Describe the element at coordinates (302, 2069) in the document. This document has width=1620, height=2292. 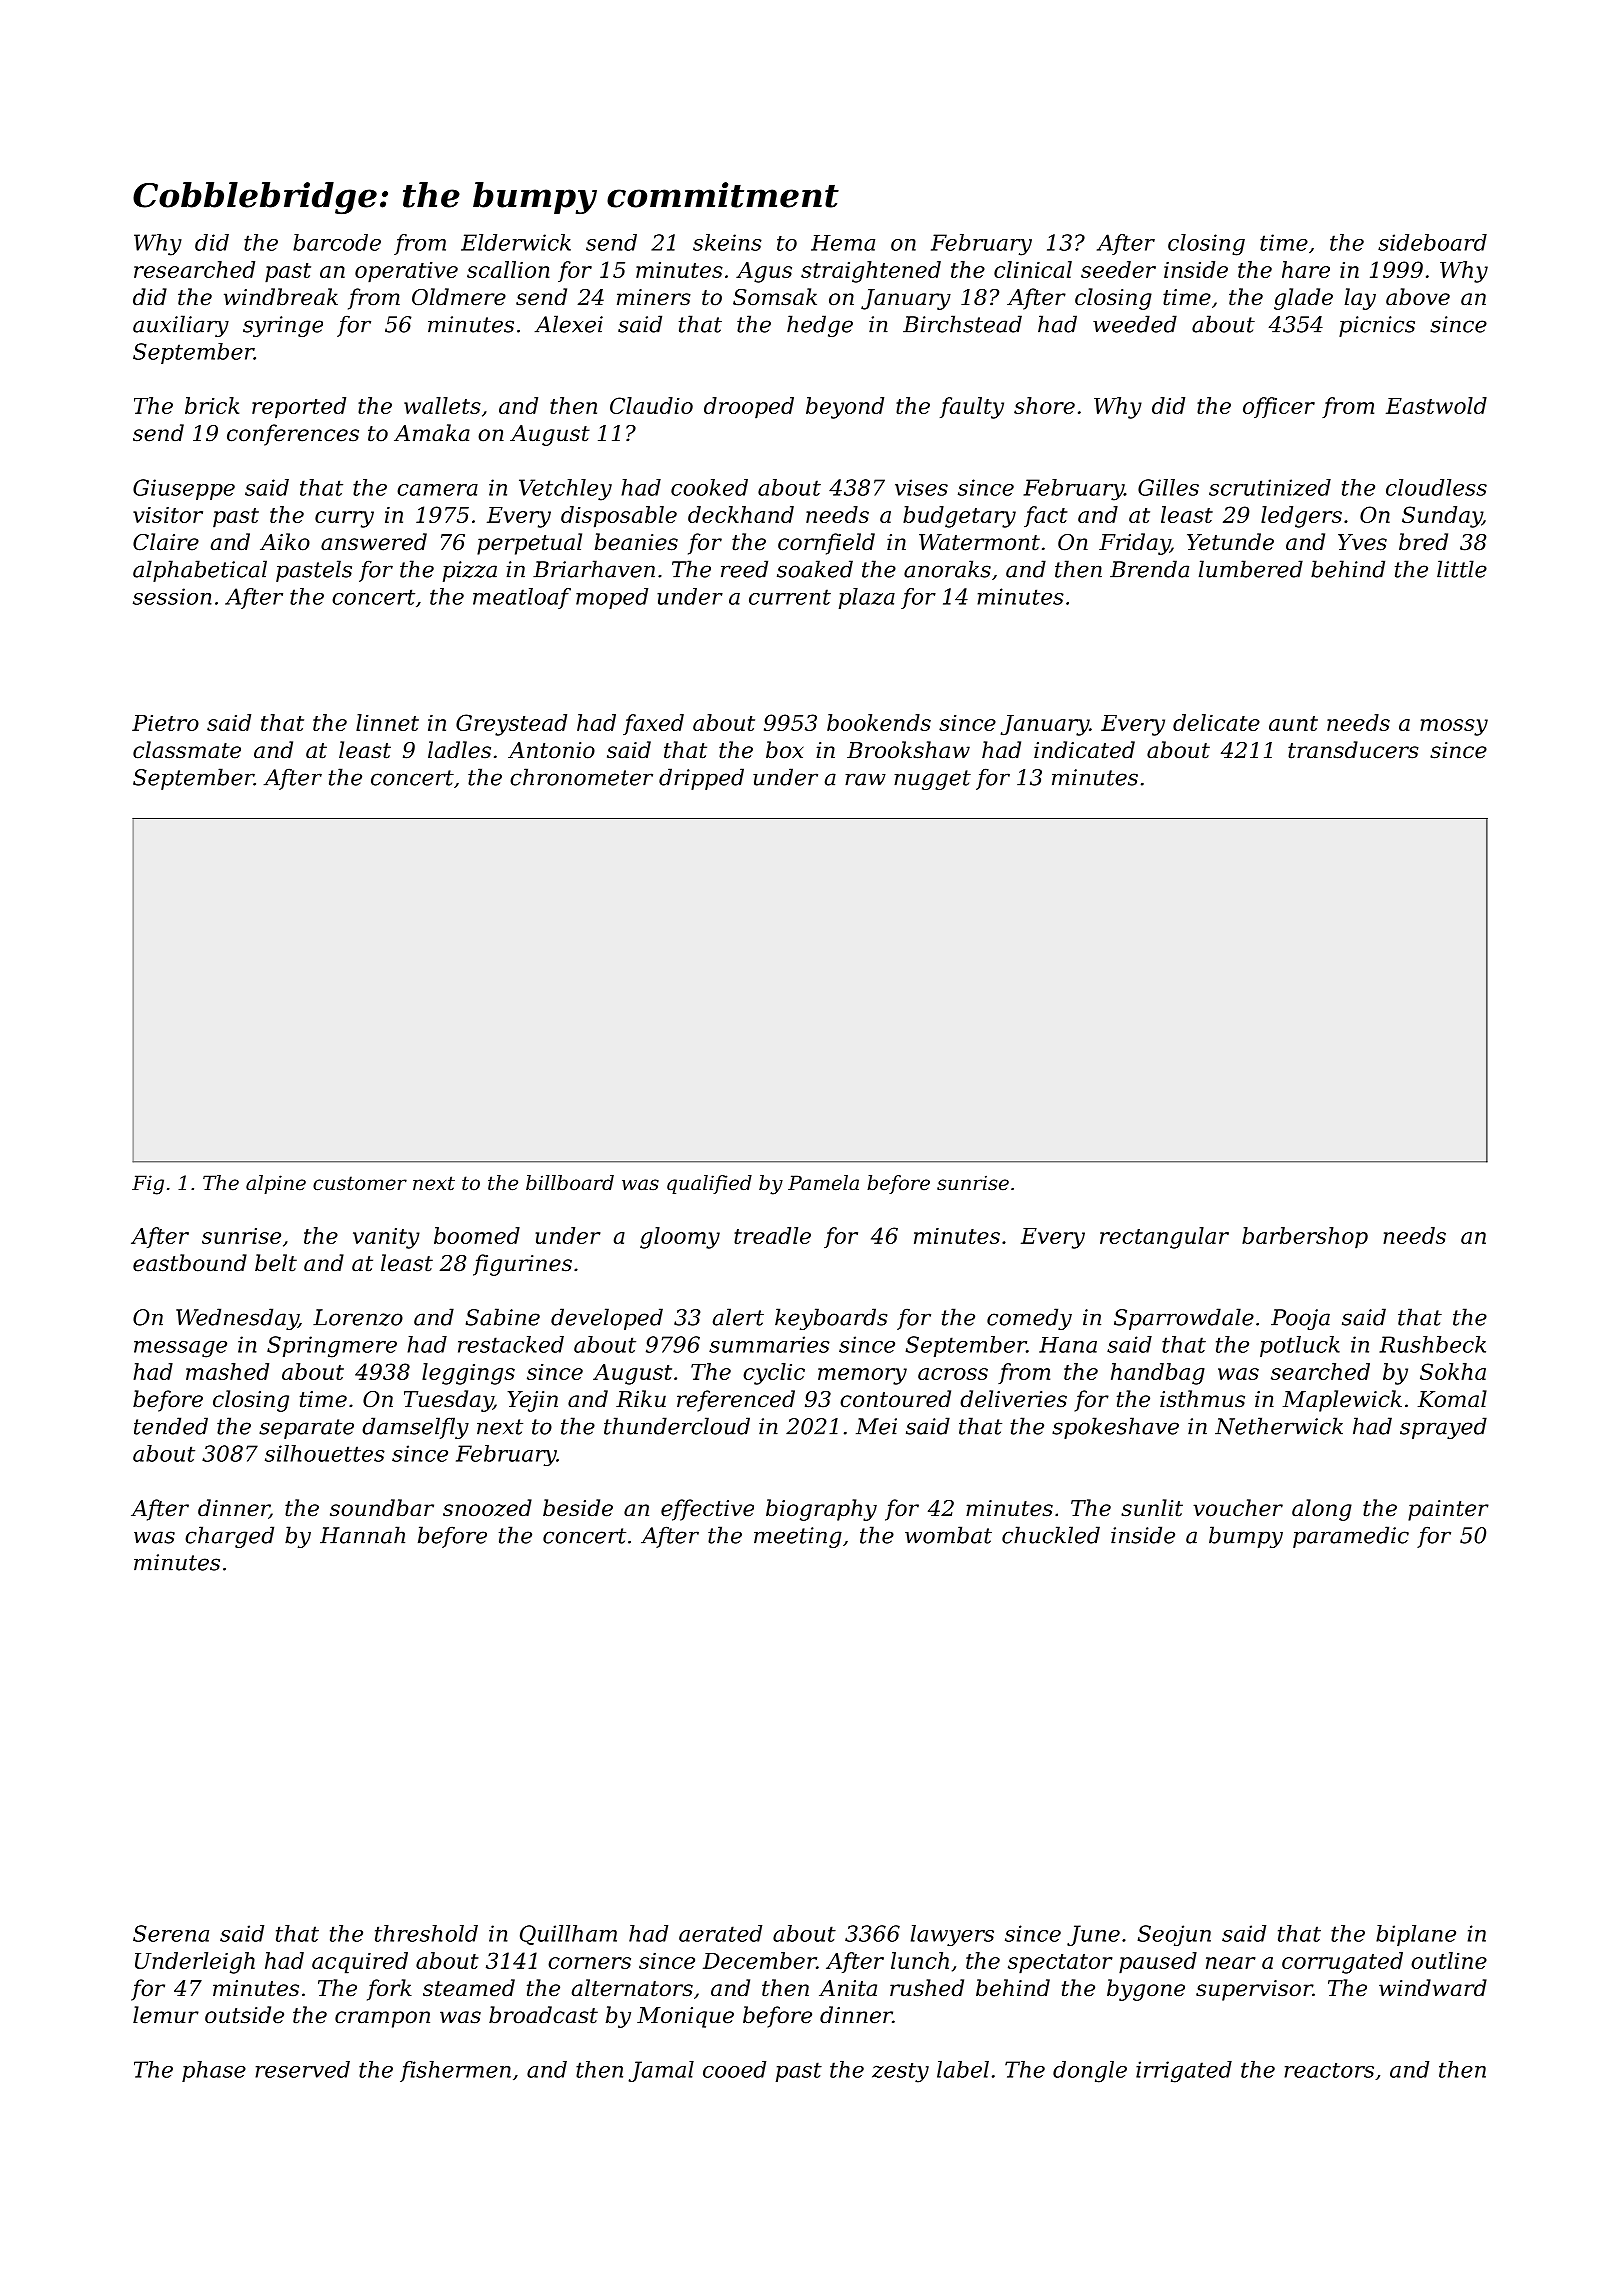
I see `reserved` at that location.
